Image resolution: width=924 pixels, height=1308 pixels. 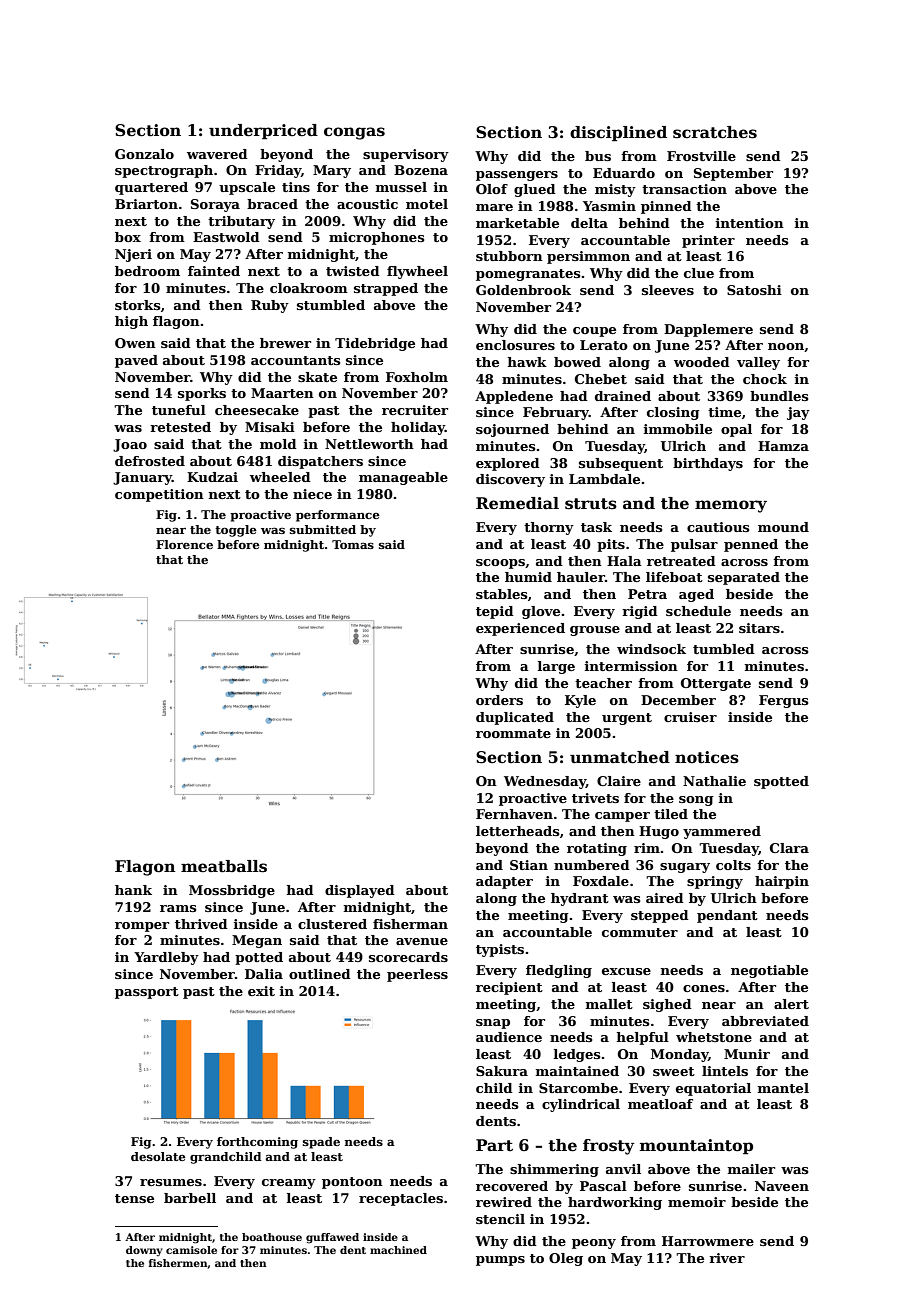 I want to click on toggle, so click(x=236, y=531).
